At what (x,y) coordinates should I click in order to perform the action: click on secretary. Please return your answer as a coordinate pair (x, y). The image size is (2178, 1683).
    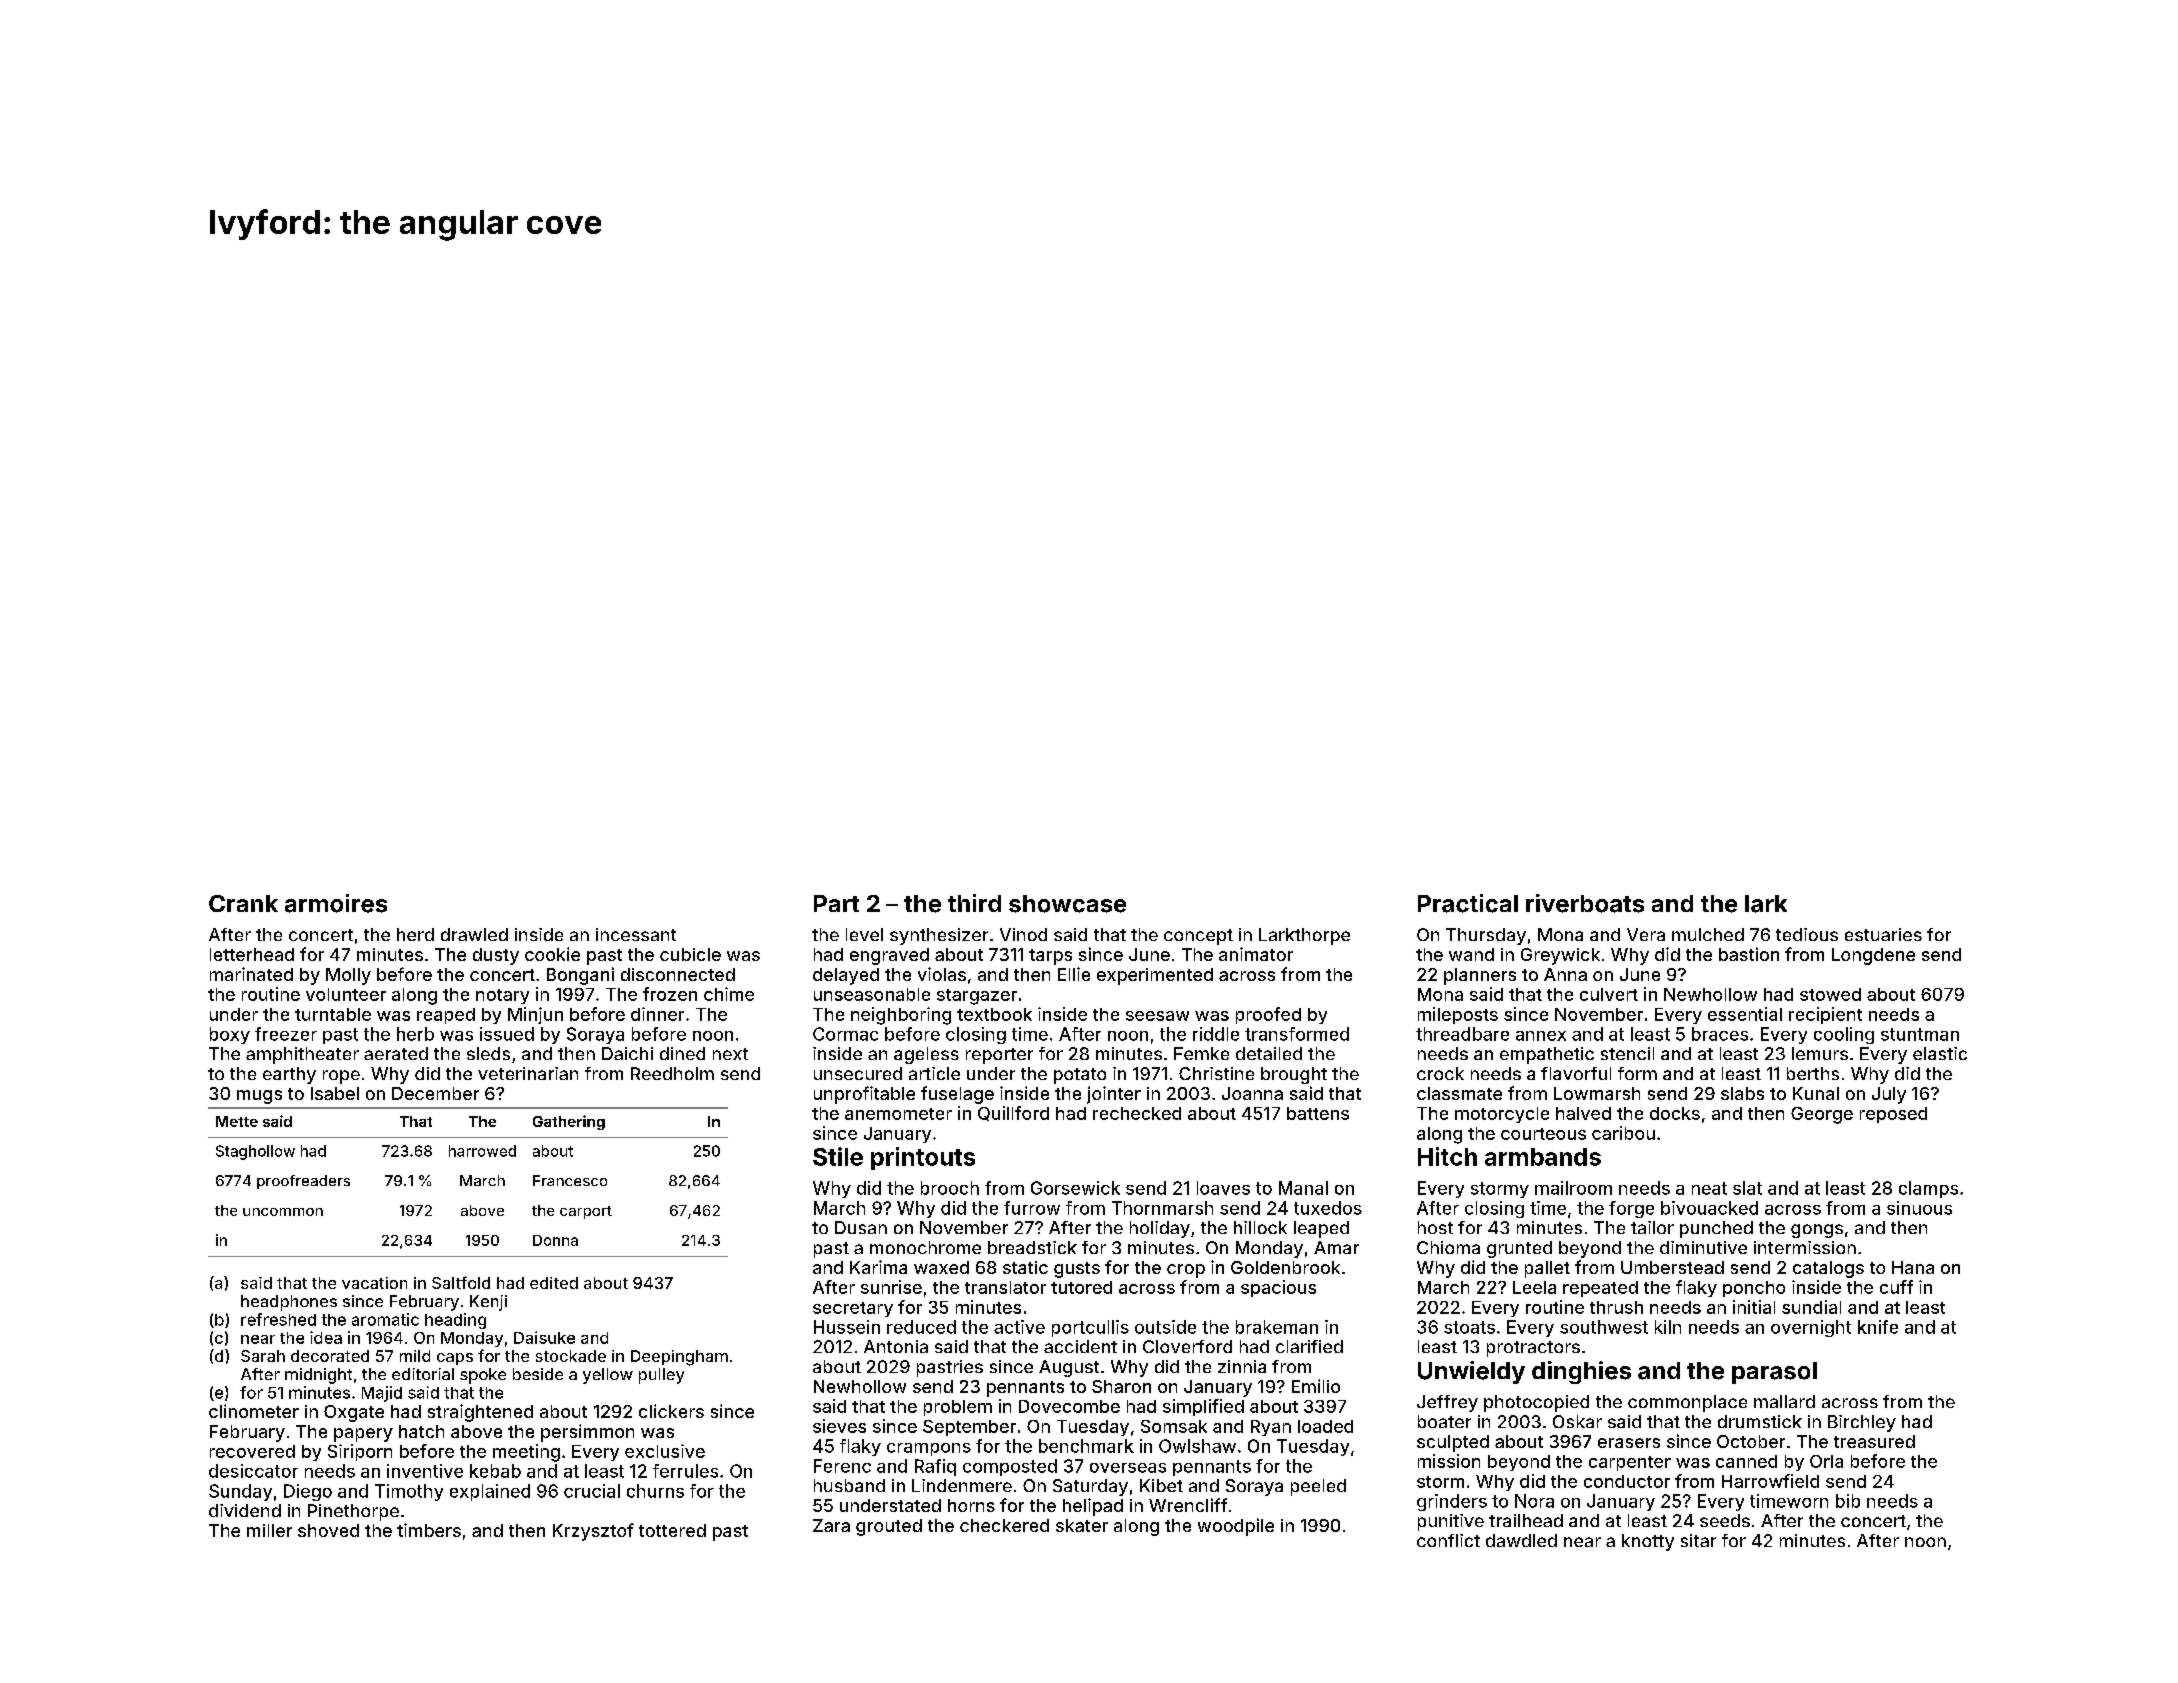
    Looking at the image, I should click on (853, 1309).
